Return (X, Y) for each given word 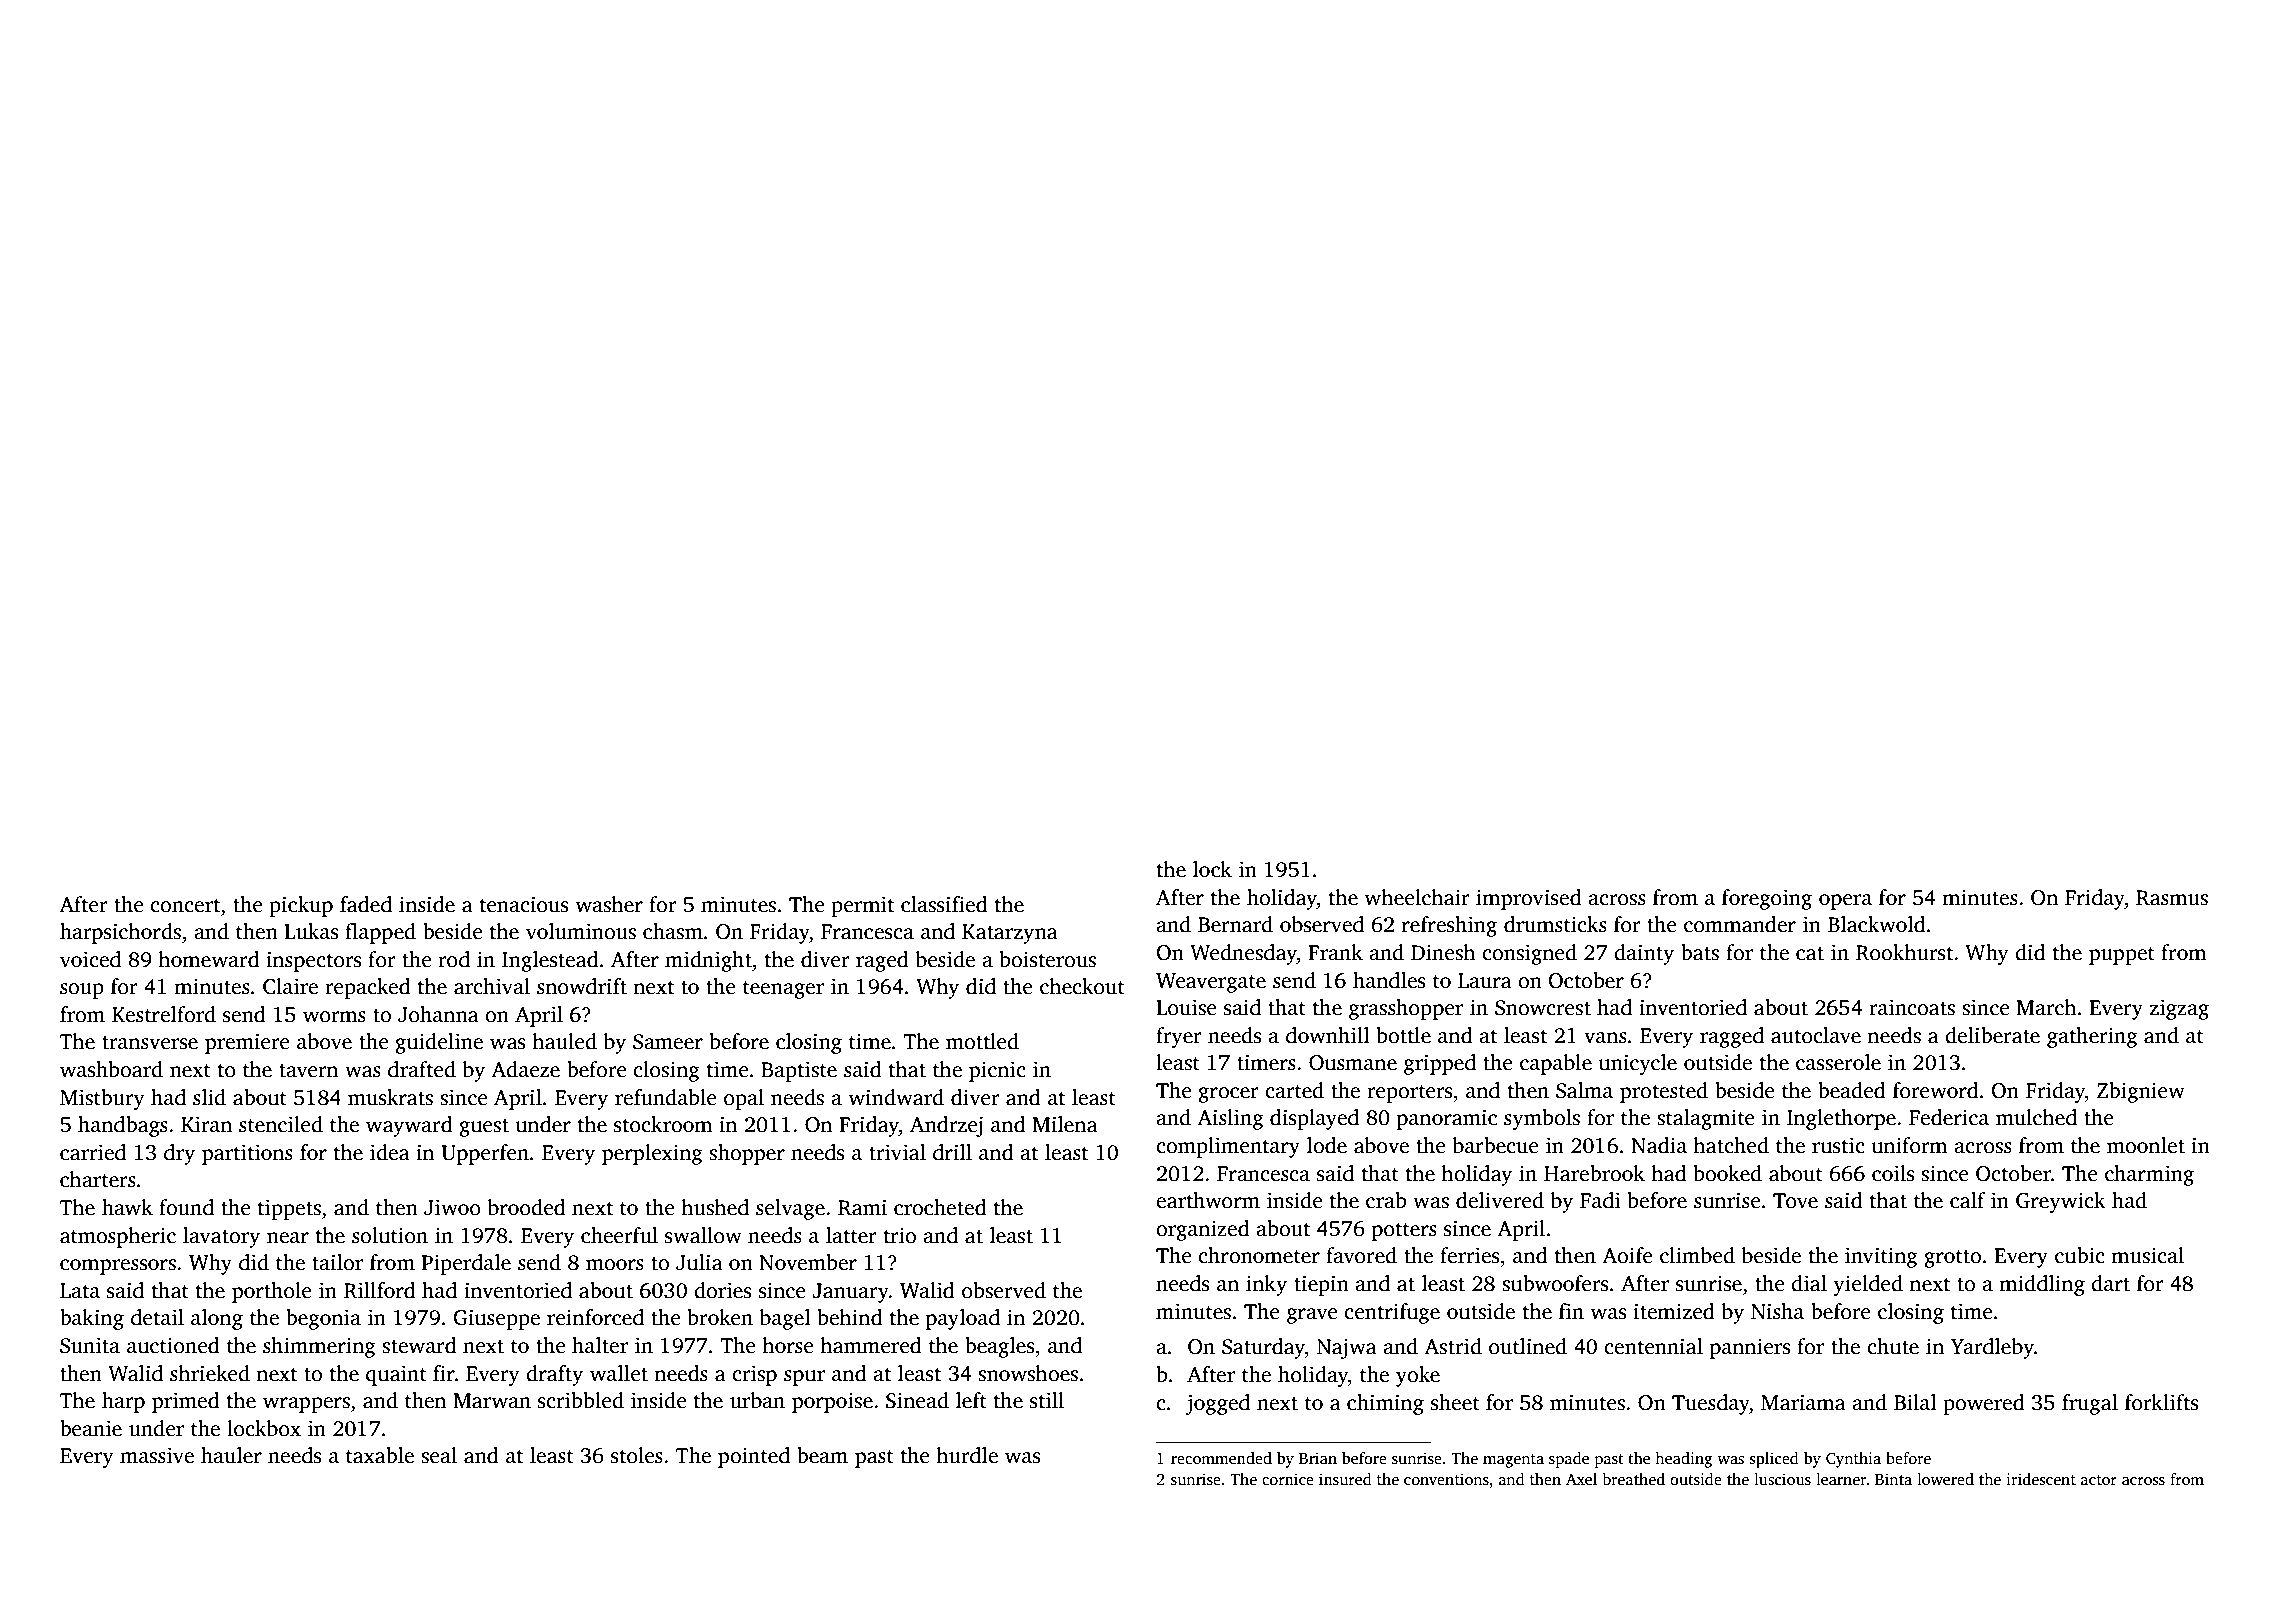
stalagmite (1706, 1119)
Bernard (1235, 924)
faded (366, 904)
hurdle (967, 1455)
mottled (982, 1041)
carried (93, 1152)
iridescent (2041, 1479)
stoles (637, 1455)
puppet (2122, 956)
